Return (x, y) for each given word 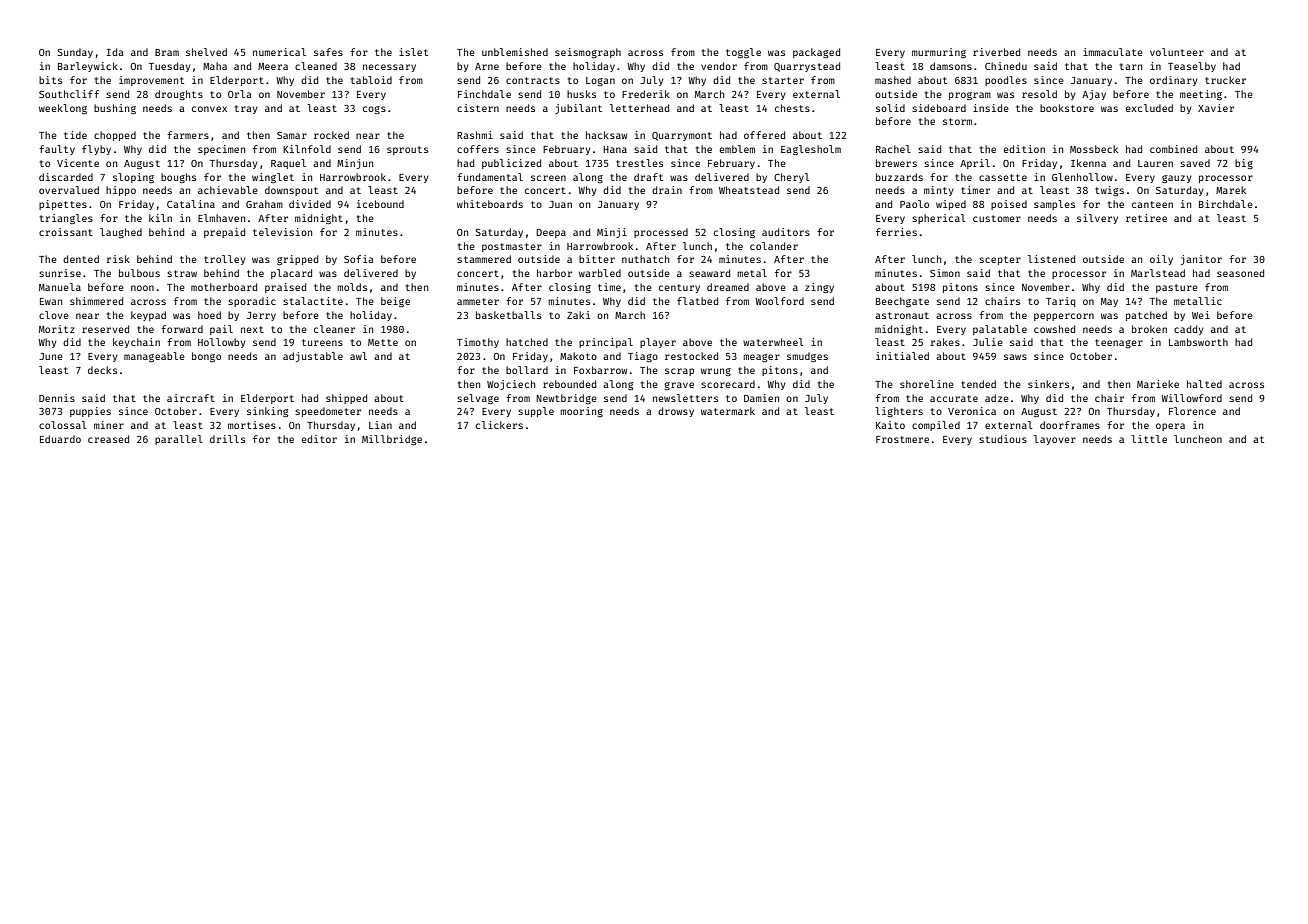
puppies (90, 412)
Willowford (1191, 398)
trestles (639, 163)
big (1244, 164)
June (51, 356)
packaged (816, 53)
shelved (206, 52)
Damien (761, 398)
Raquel (288, 164)
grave (679, 386)
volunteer (1177, 52)
